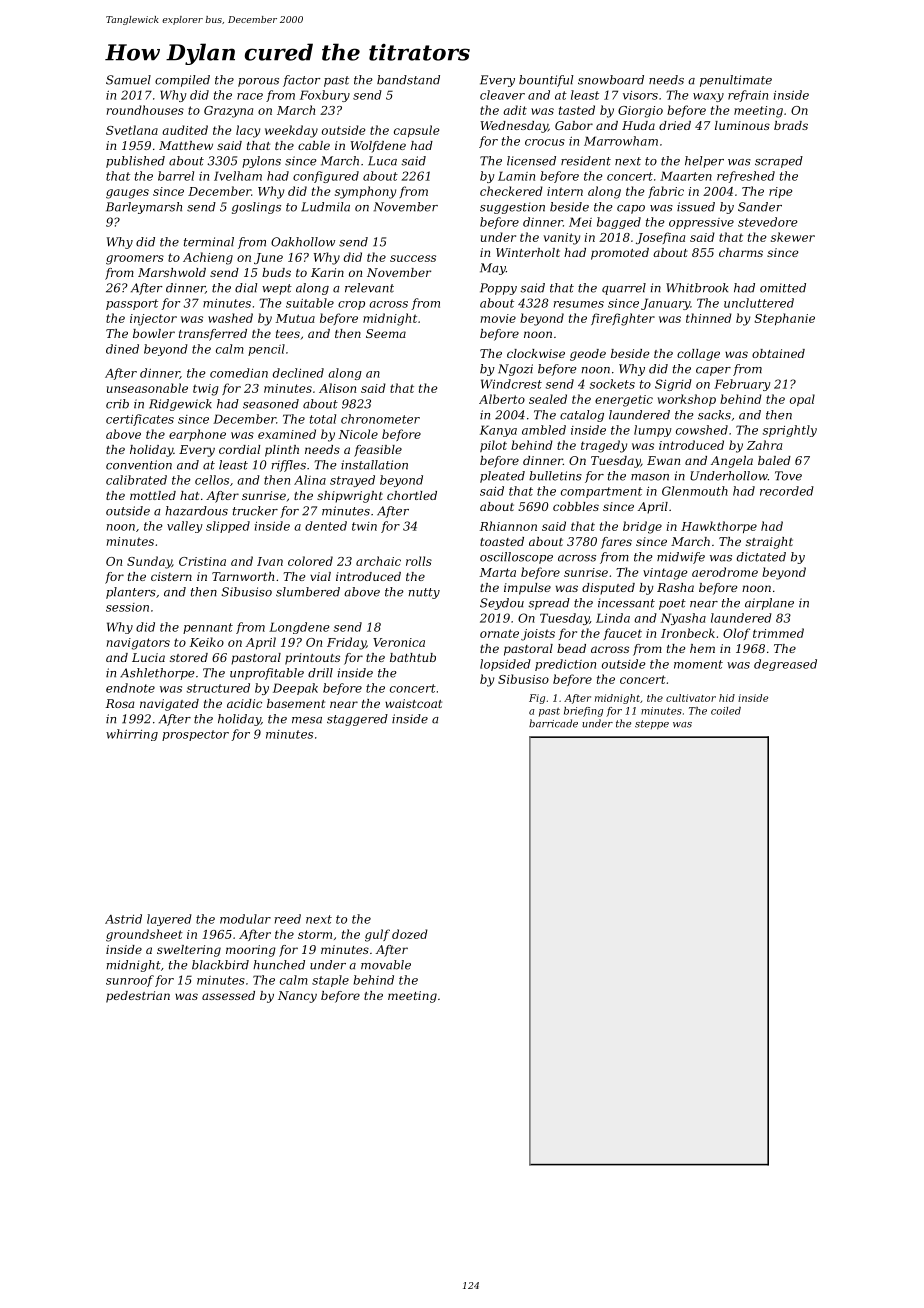  I want to click on pylons, so click(261, 162).
